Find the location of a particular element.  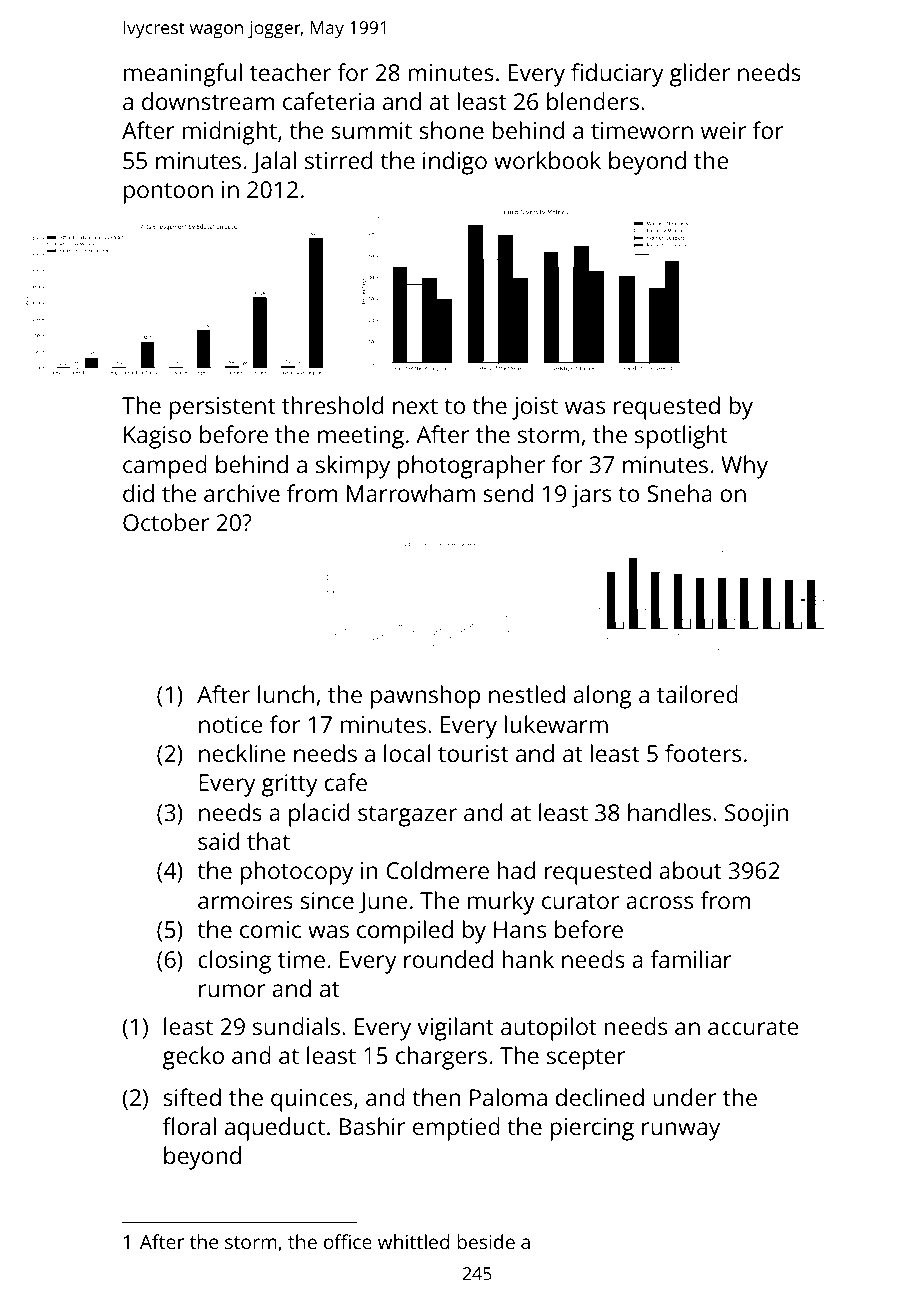

pawnshop is located at coordinates (425, 697).
